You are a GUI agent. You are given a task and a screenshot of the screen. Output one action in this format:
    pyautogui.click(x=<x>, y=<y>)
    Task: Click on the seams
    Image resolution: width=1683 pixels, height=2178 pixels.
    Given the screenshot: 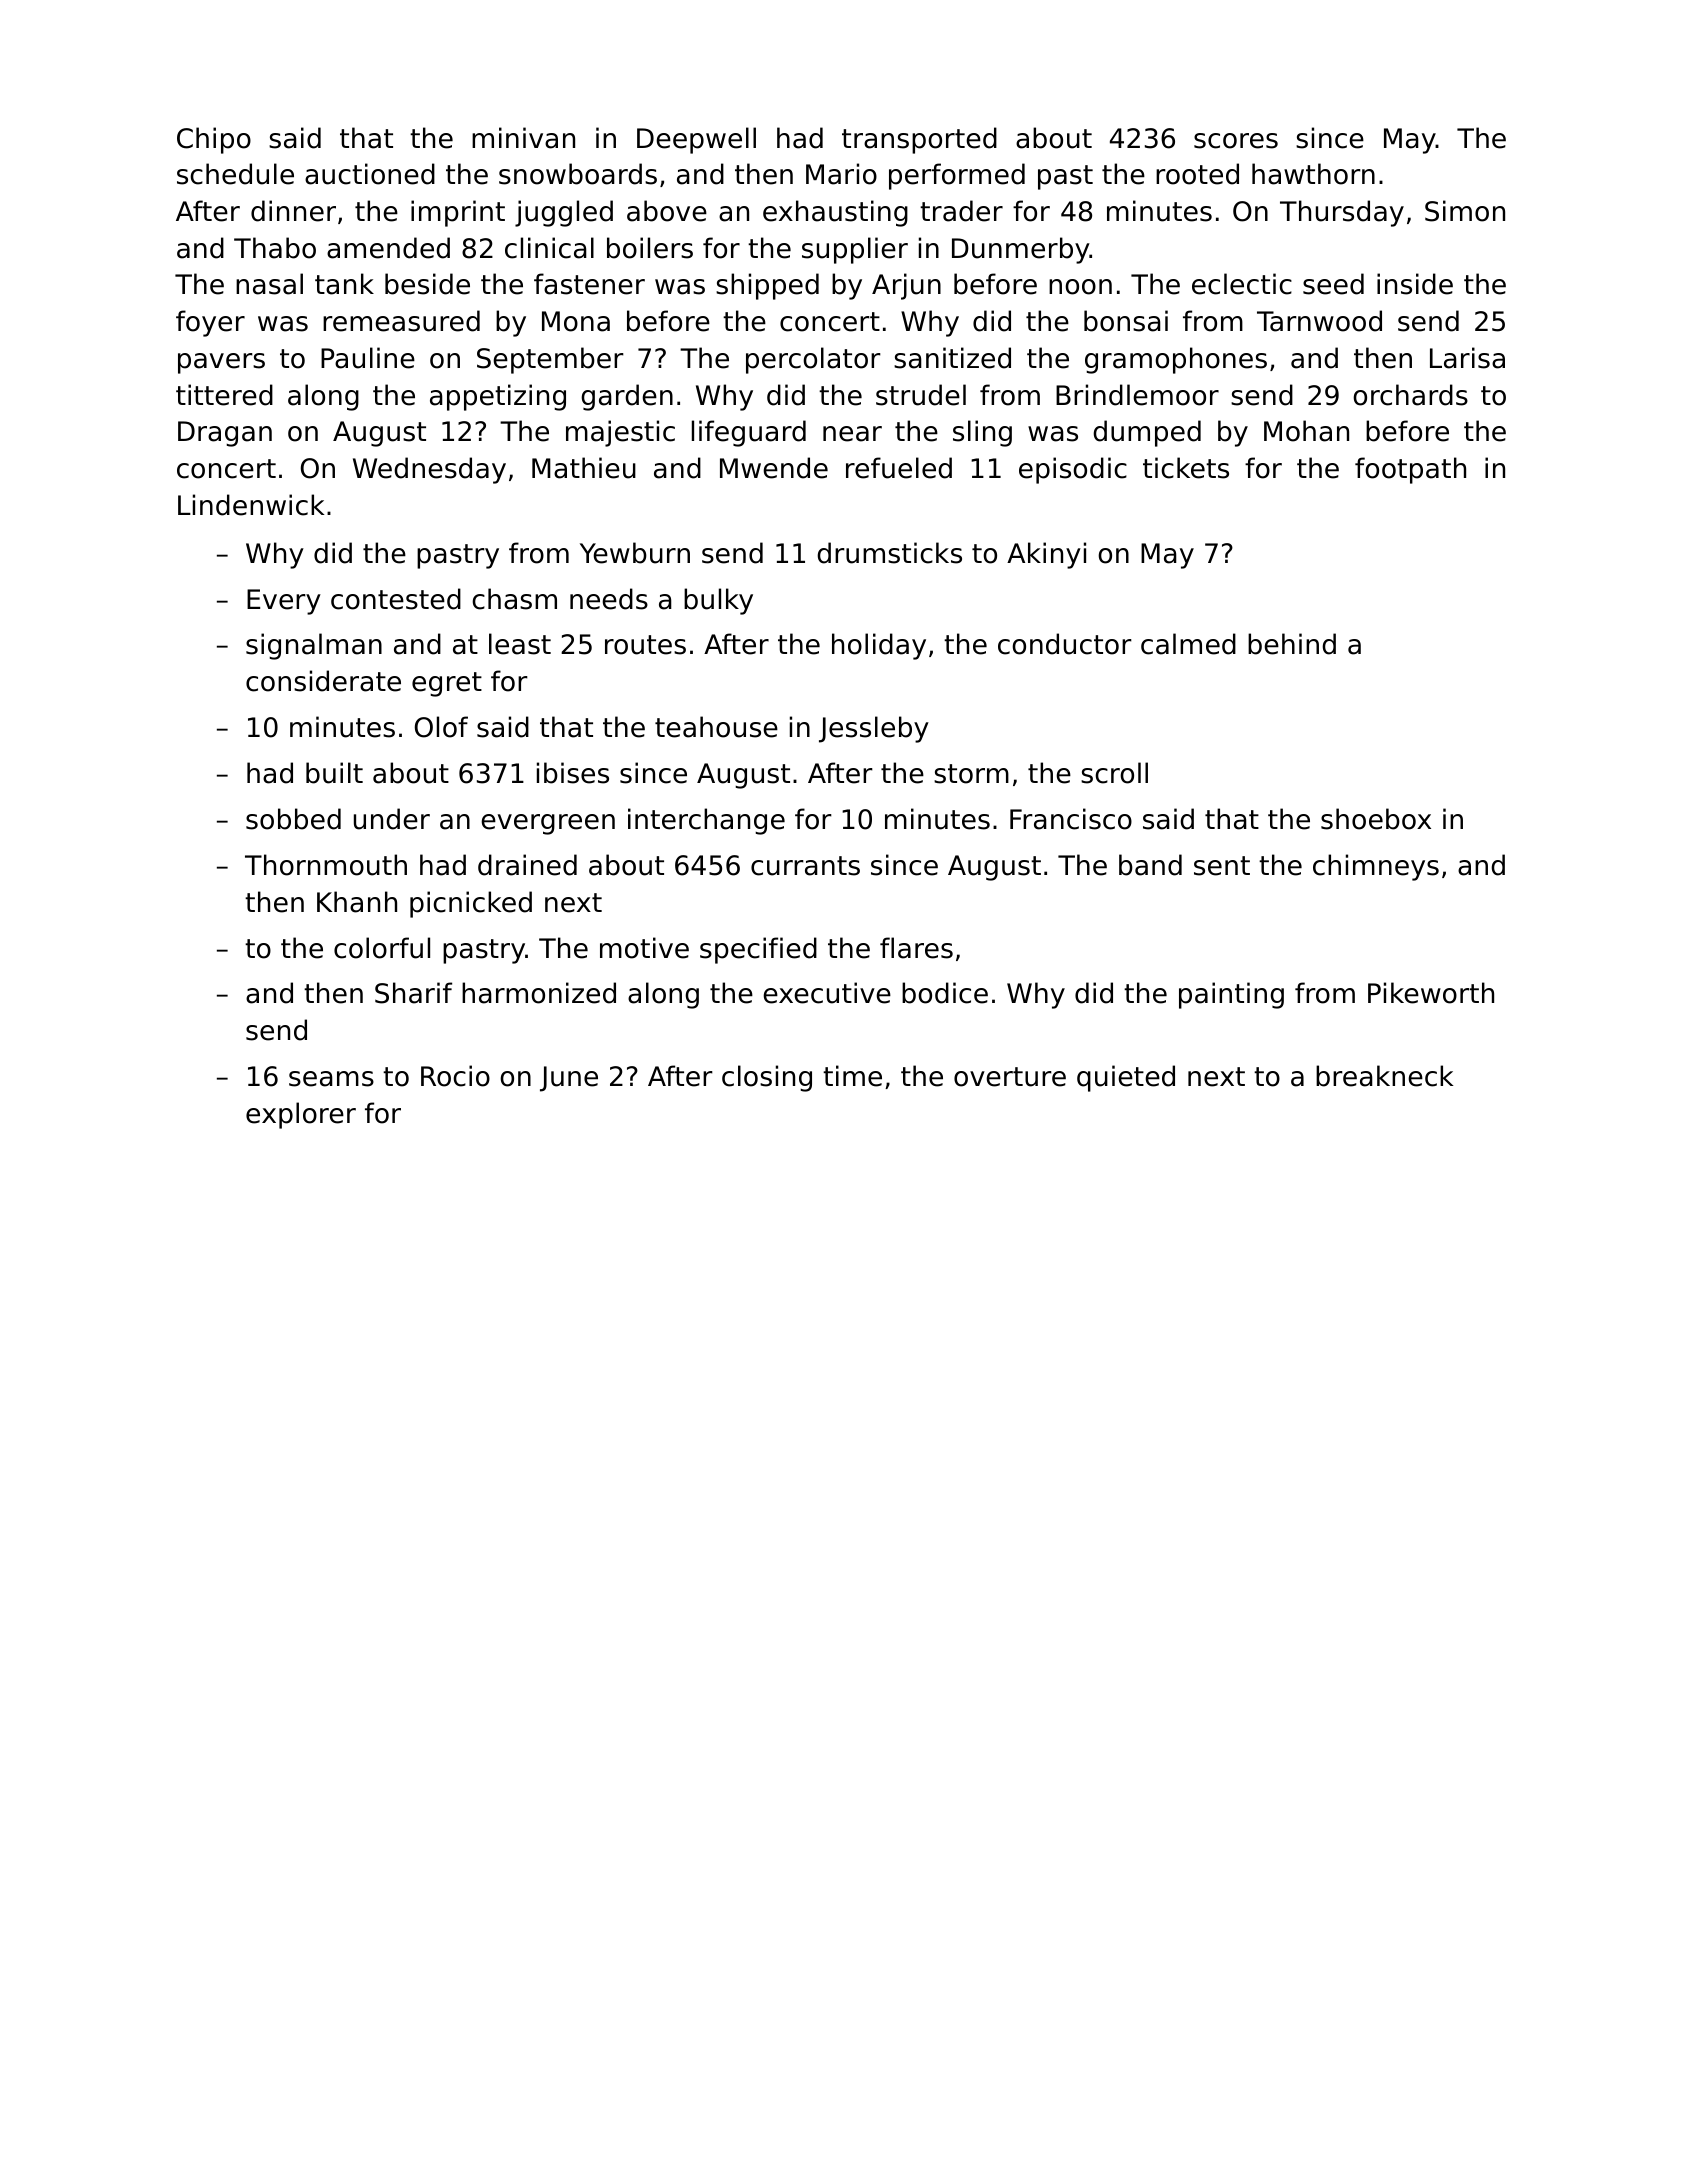 What is the action you would take?
    pyautogui.click(x=331, y=1079)
